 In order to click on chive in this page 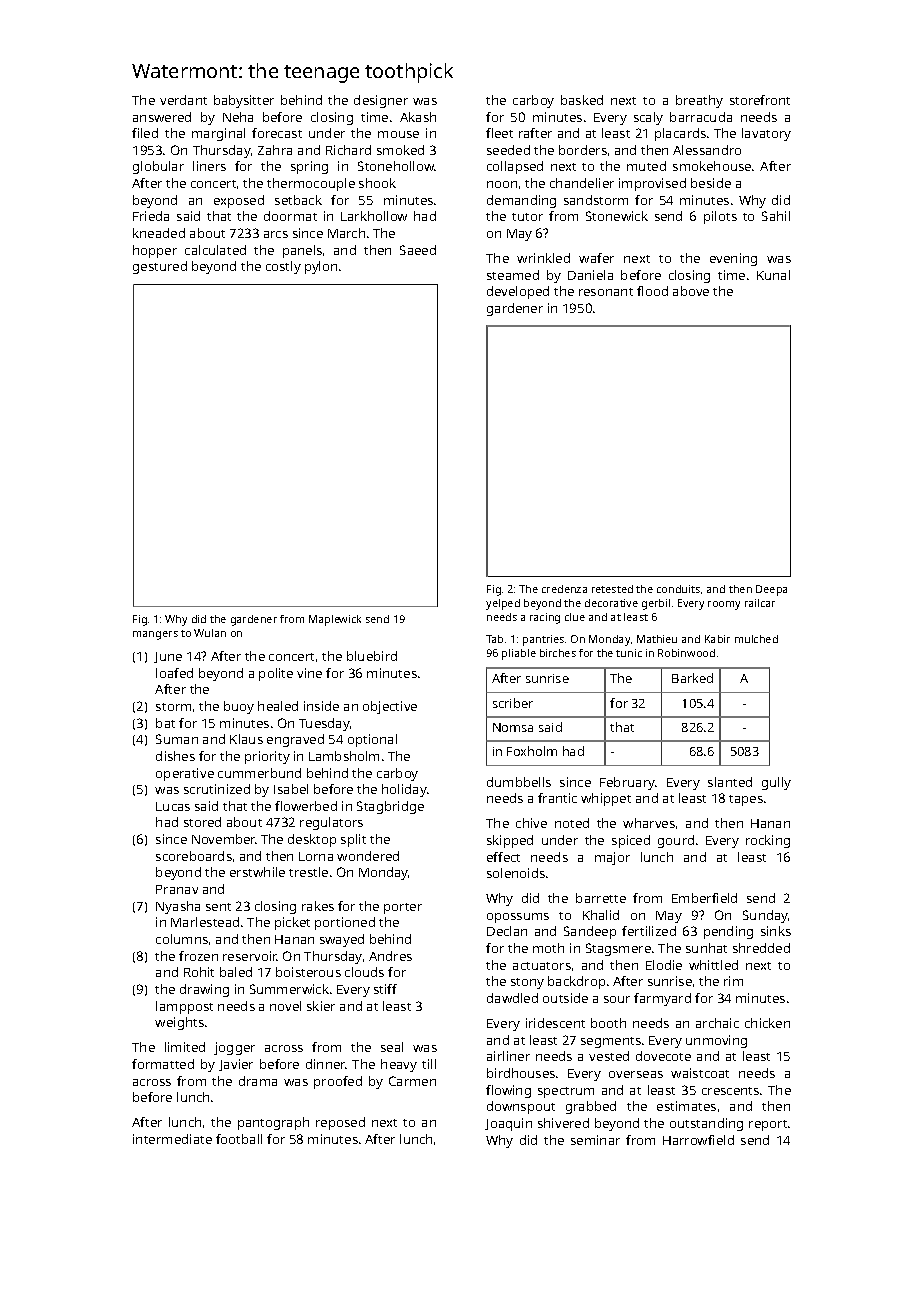, I will do `click(531, 823)`.
